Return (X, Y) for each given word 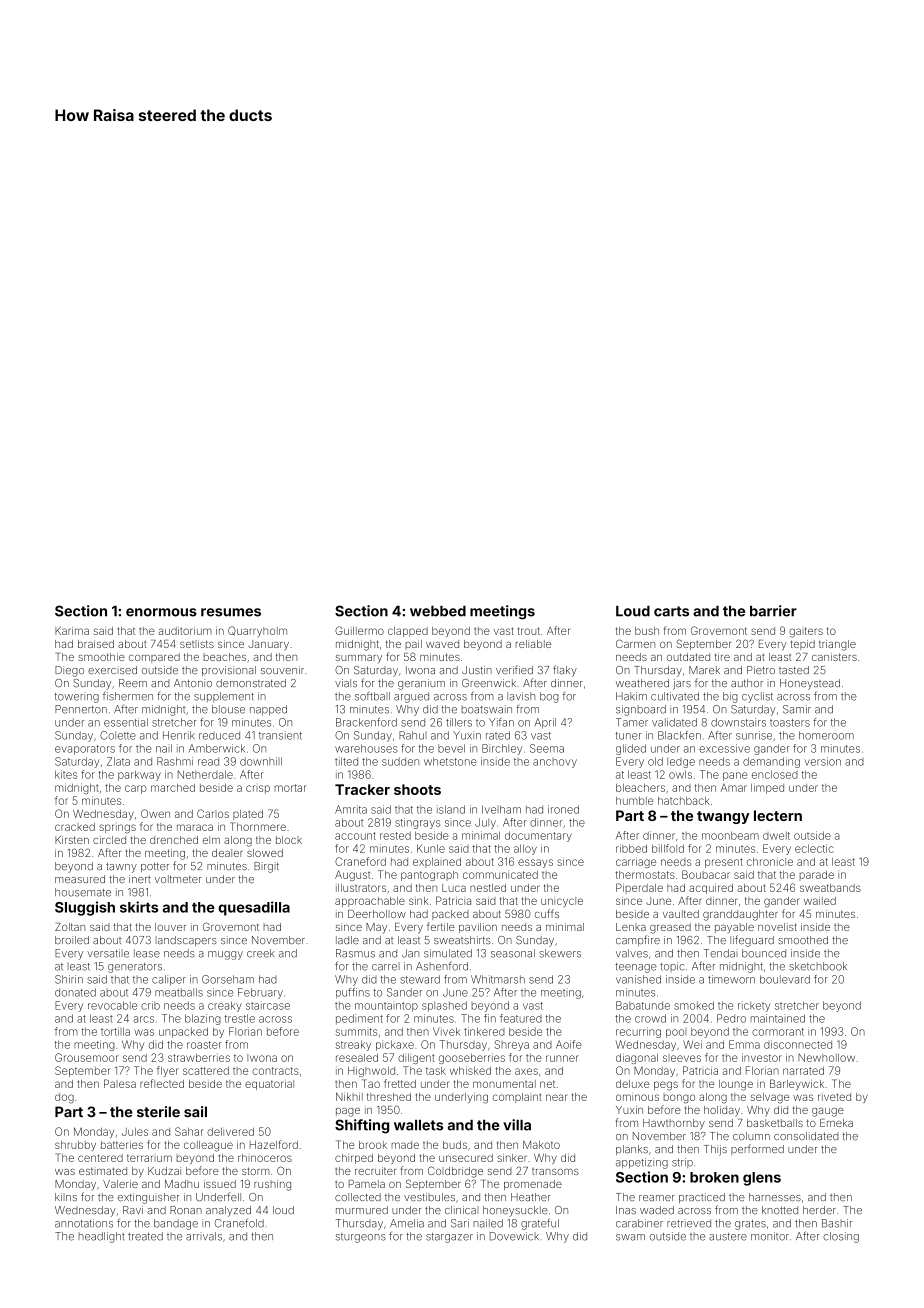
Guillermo (359, 630)
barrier (773, 611)
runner (562, 1058)
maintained (778, 1018)
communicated (500, 875)
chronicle (770, 862)
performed (757, 1149)
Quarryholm (257, 631)
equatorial (269, 1085)
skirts (139, 907)
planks (632, 1150)
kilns (66, 1197)
